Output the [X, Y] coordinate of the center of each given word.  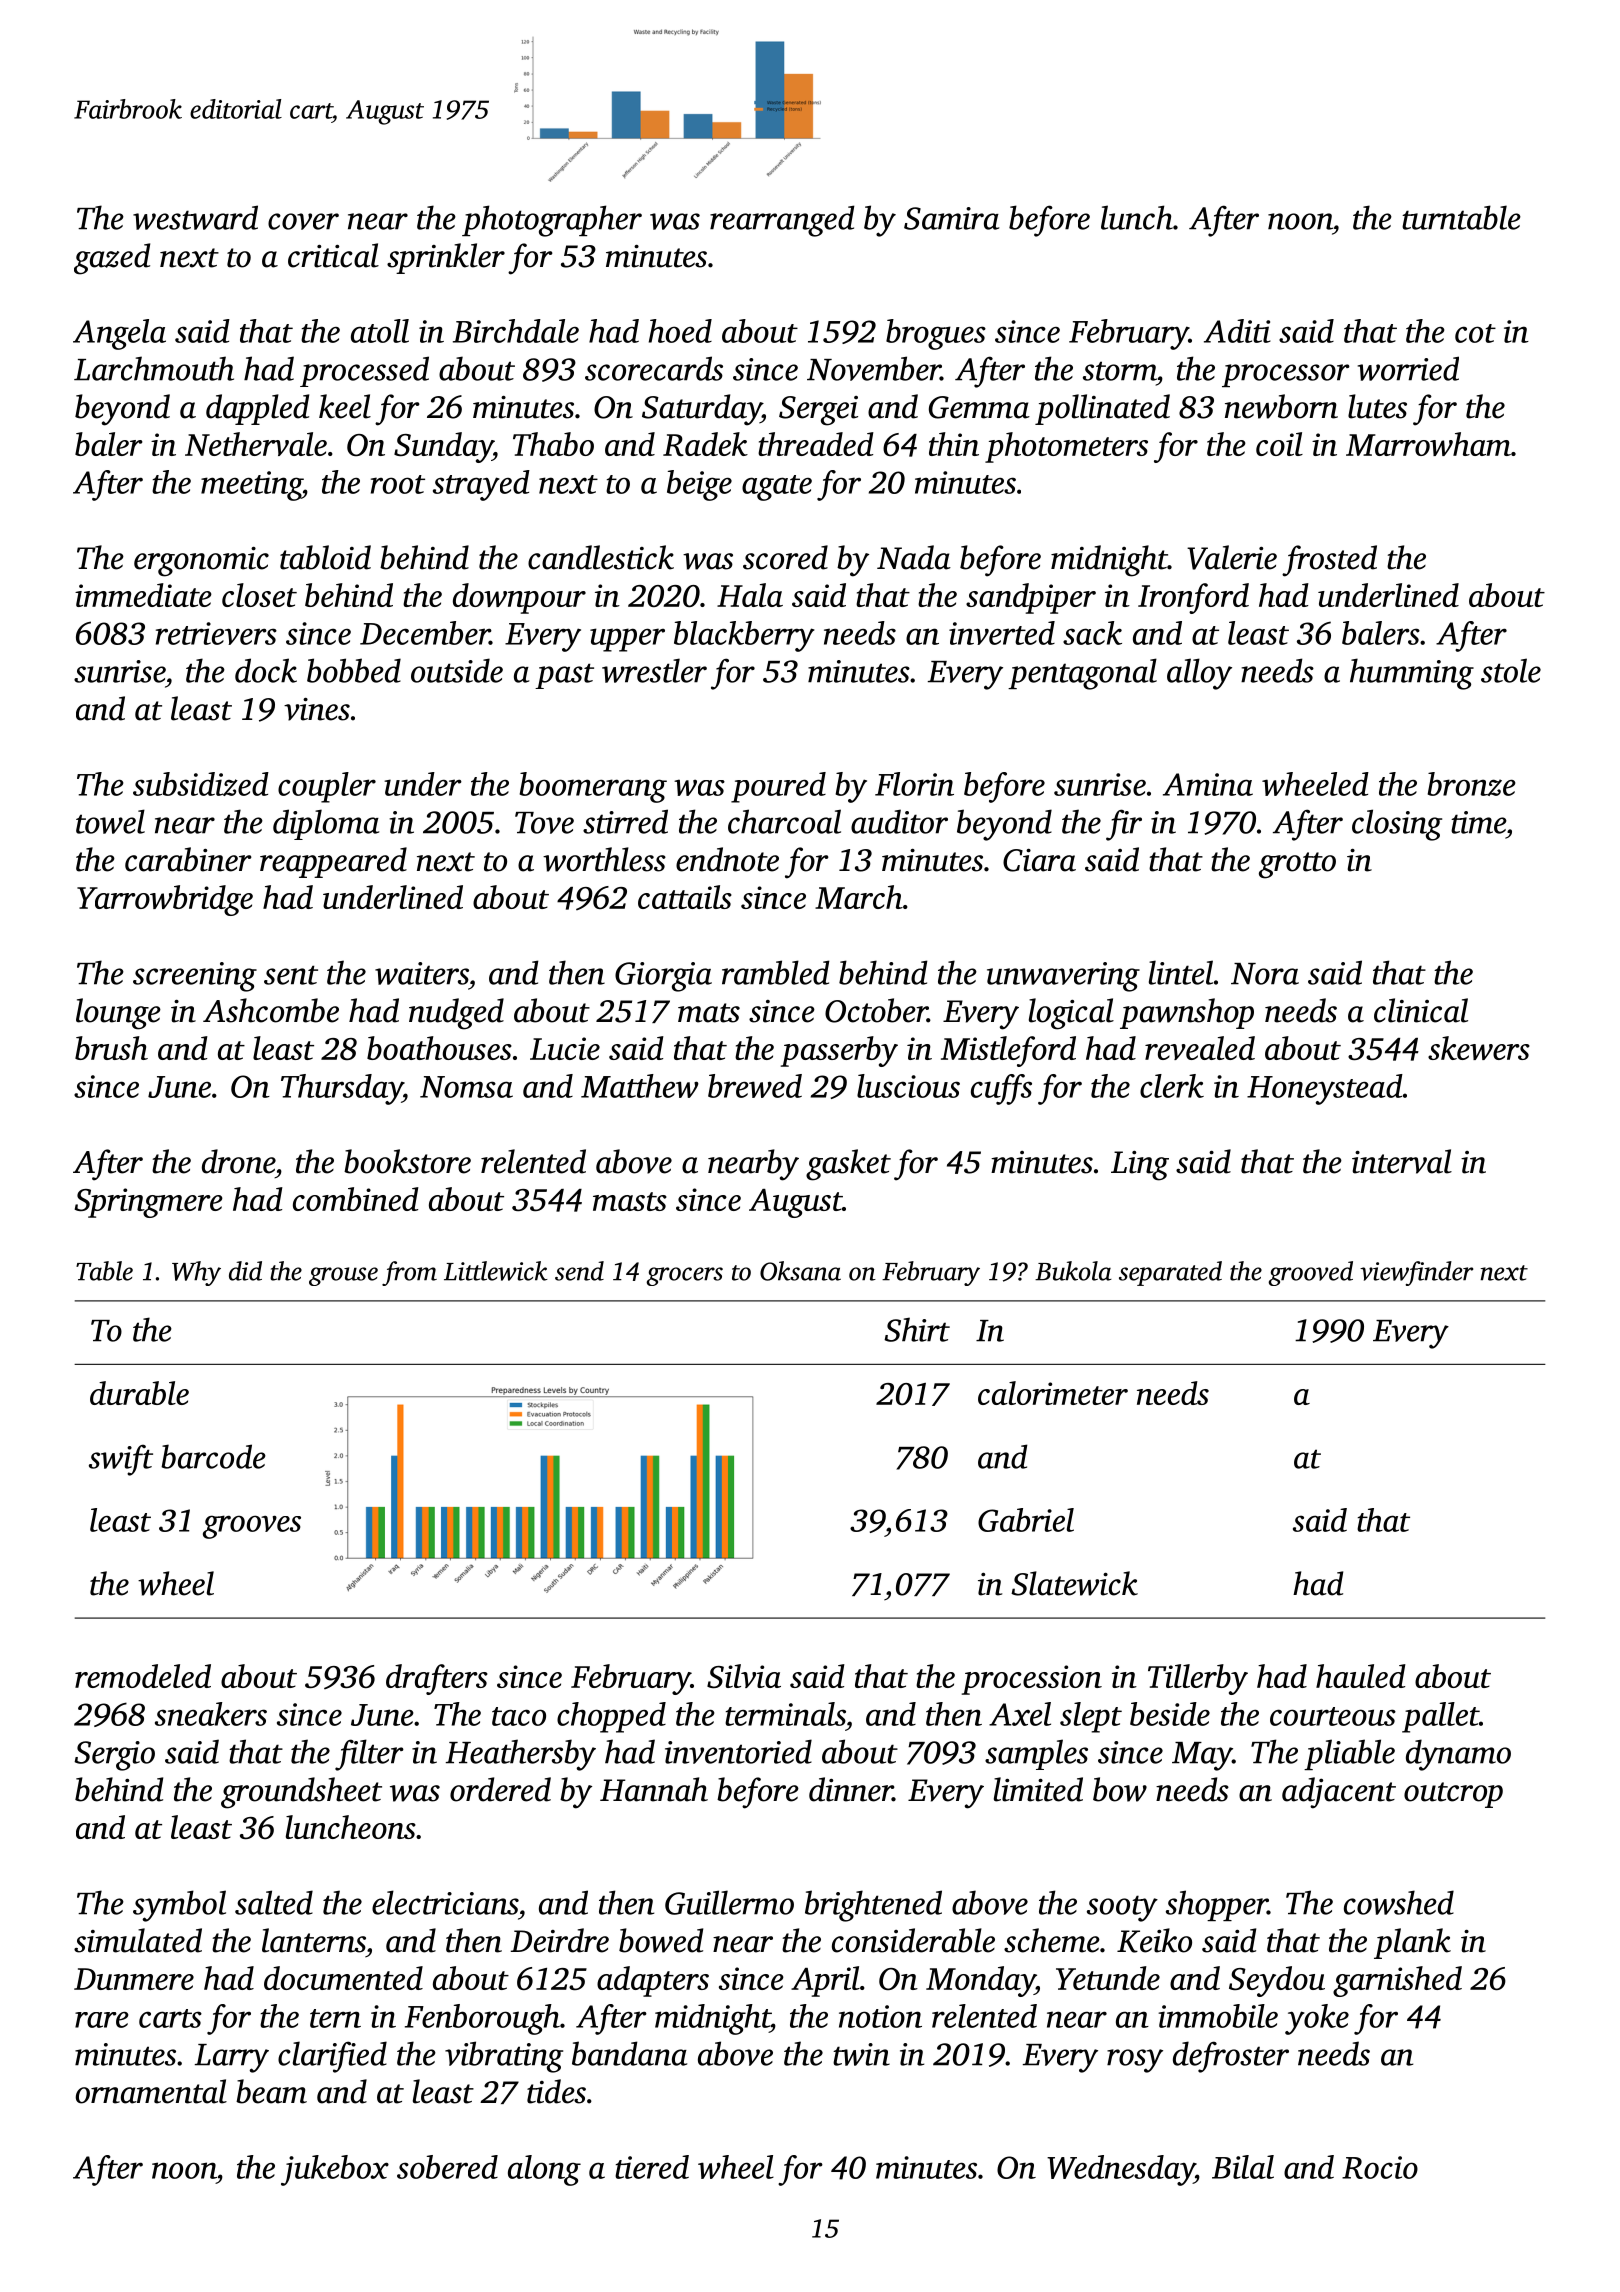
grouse [343, 1276]
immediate [143, 595]
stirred [625, 821]
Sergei [818, 411]
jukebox [335, 2170]
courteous [1333, 1716]
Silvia [744, 1676]
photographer [552, 221]
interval [1402, 1161]
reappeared [333, 862]
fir [1124, 825]
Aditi [1237, 331]
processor [1286, 375]
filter [369, 1755]
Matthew [640, 1086]
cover [303, 221]
